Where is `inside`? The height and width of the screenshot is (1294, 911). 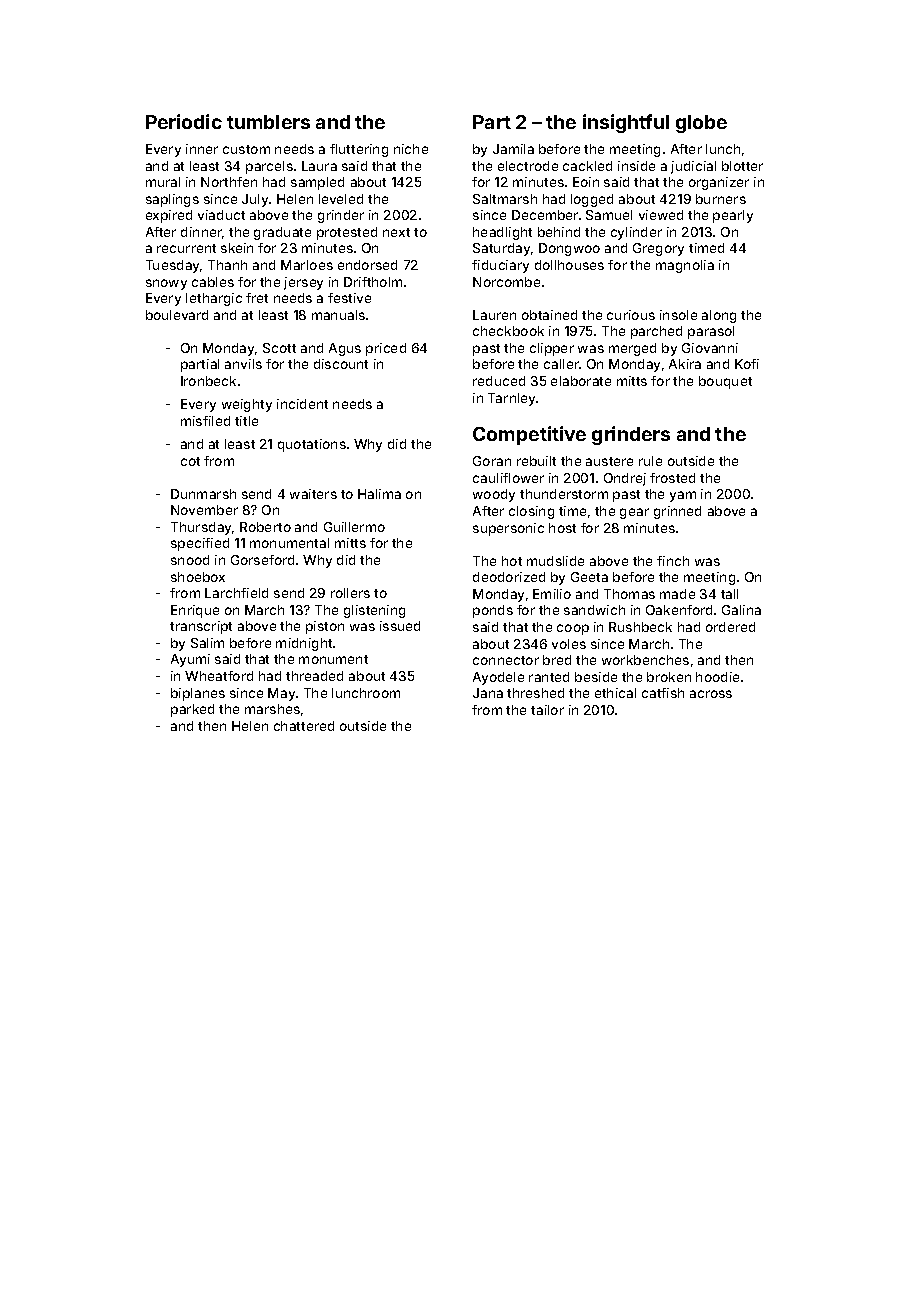 inside is located at coordinates (636, 166).
